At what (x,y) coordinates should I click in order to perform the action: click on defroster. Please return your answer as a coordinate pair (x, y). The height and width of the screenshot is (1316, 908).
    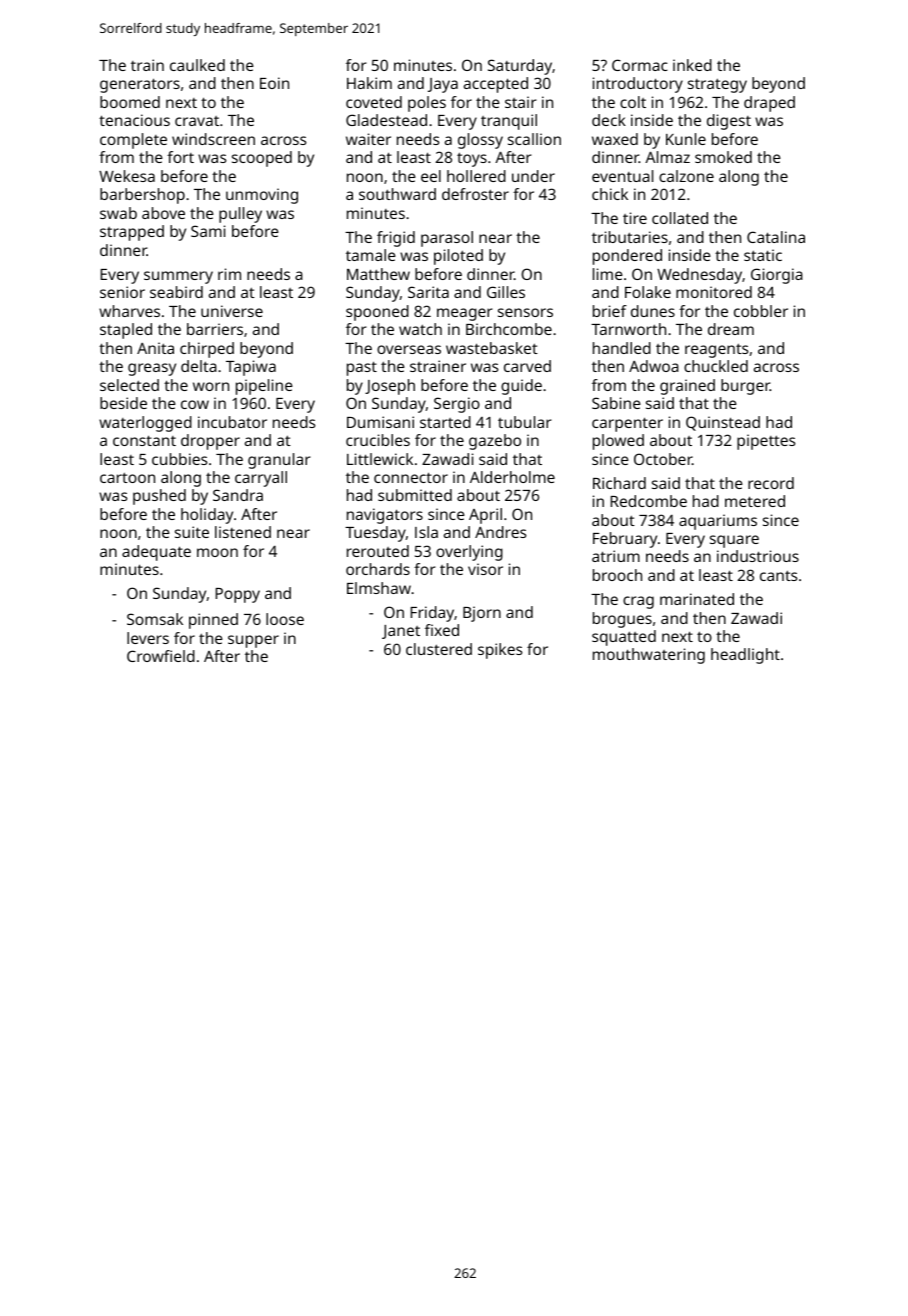
    Looking at the image, I should click on (475, 194).
